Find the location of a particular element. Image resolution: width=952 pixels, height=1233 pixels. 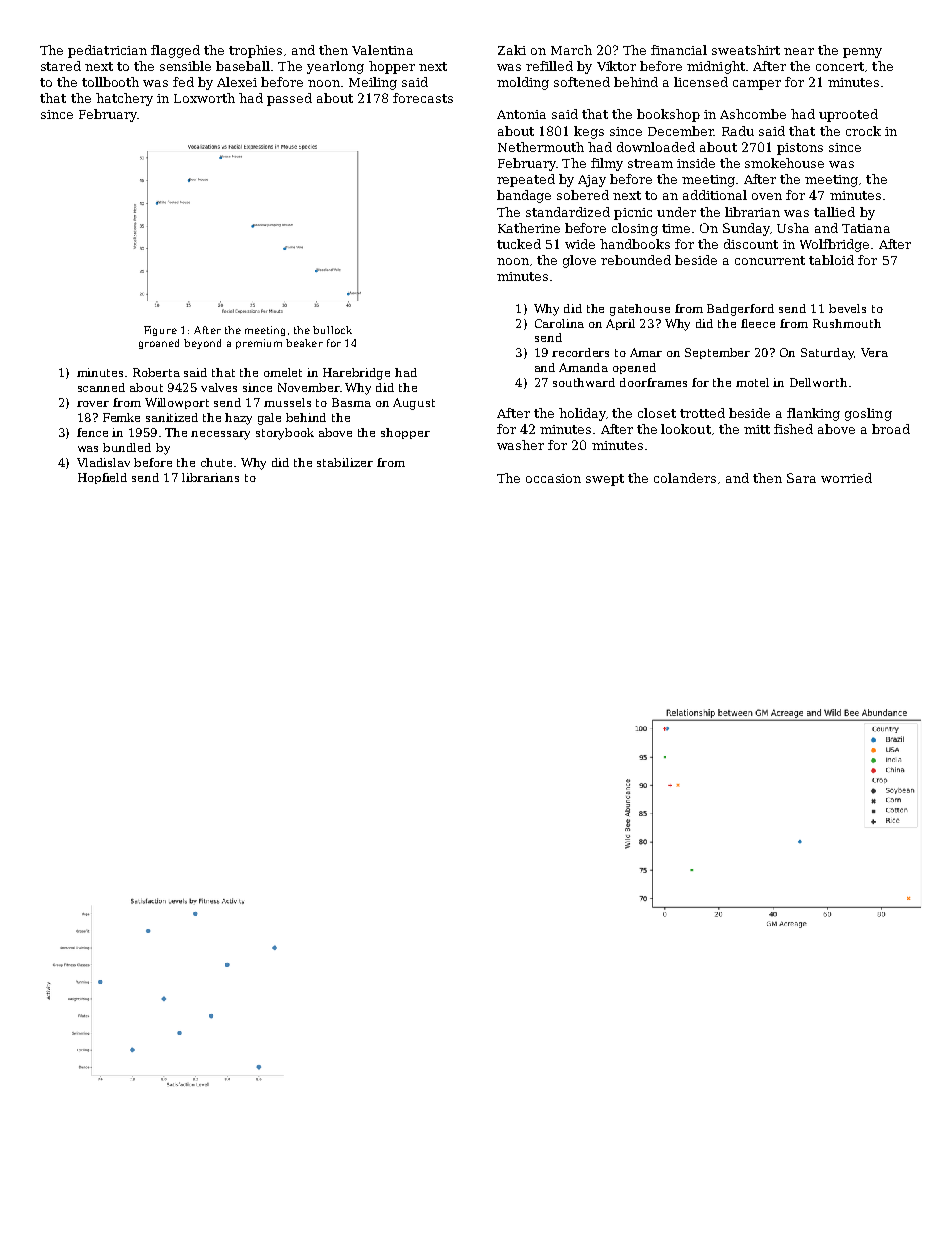

hatchery is located at coordinates (124, 99).
